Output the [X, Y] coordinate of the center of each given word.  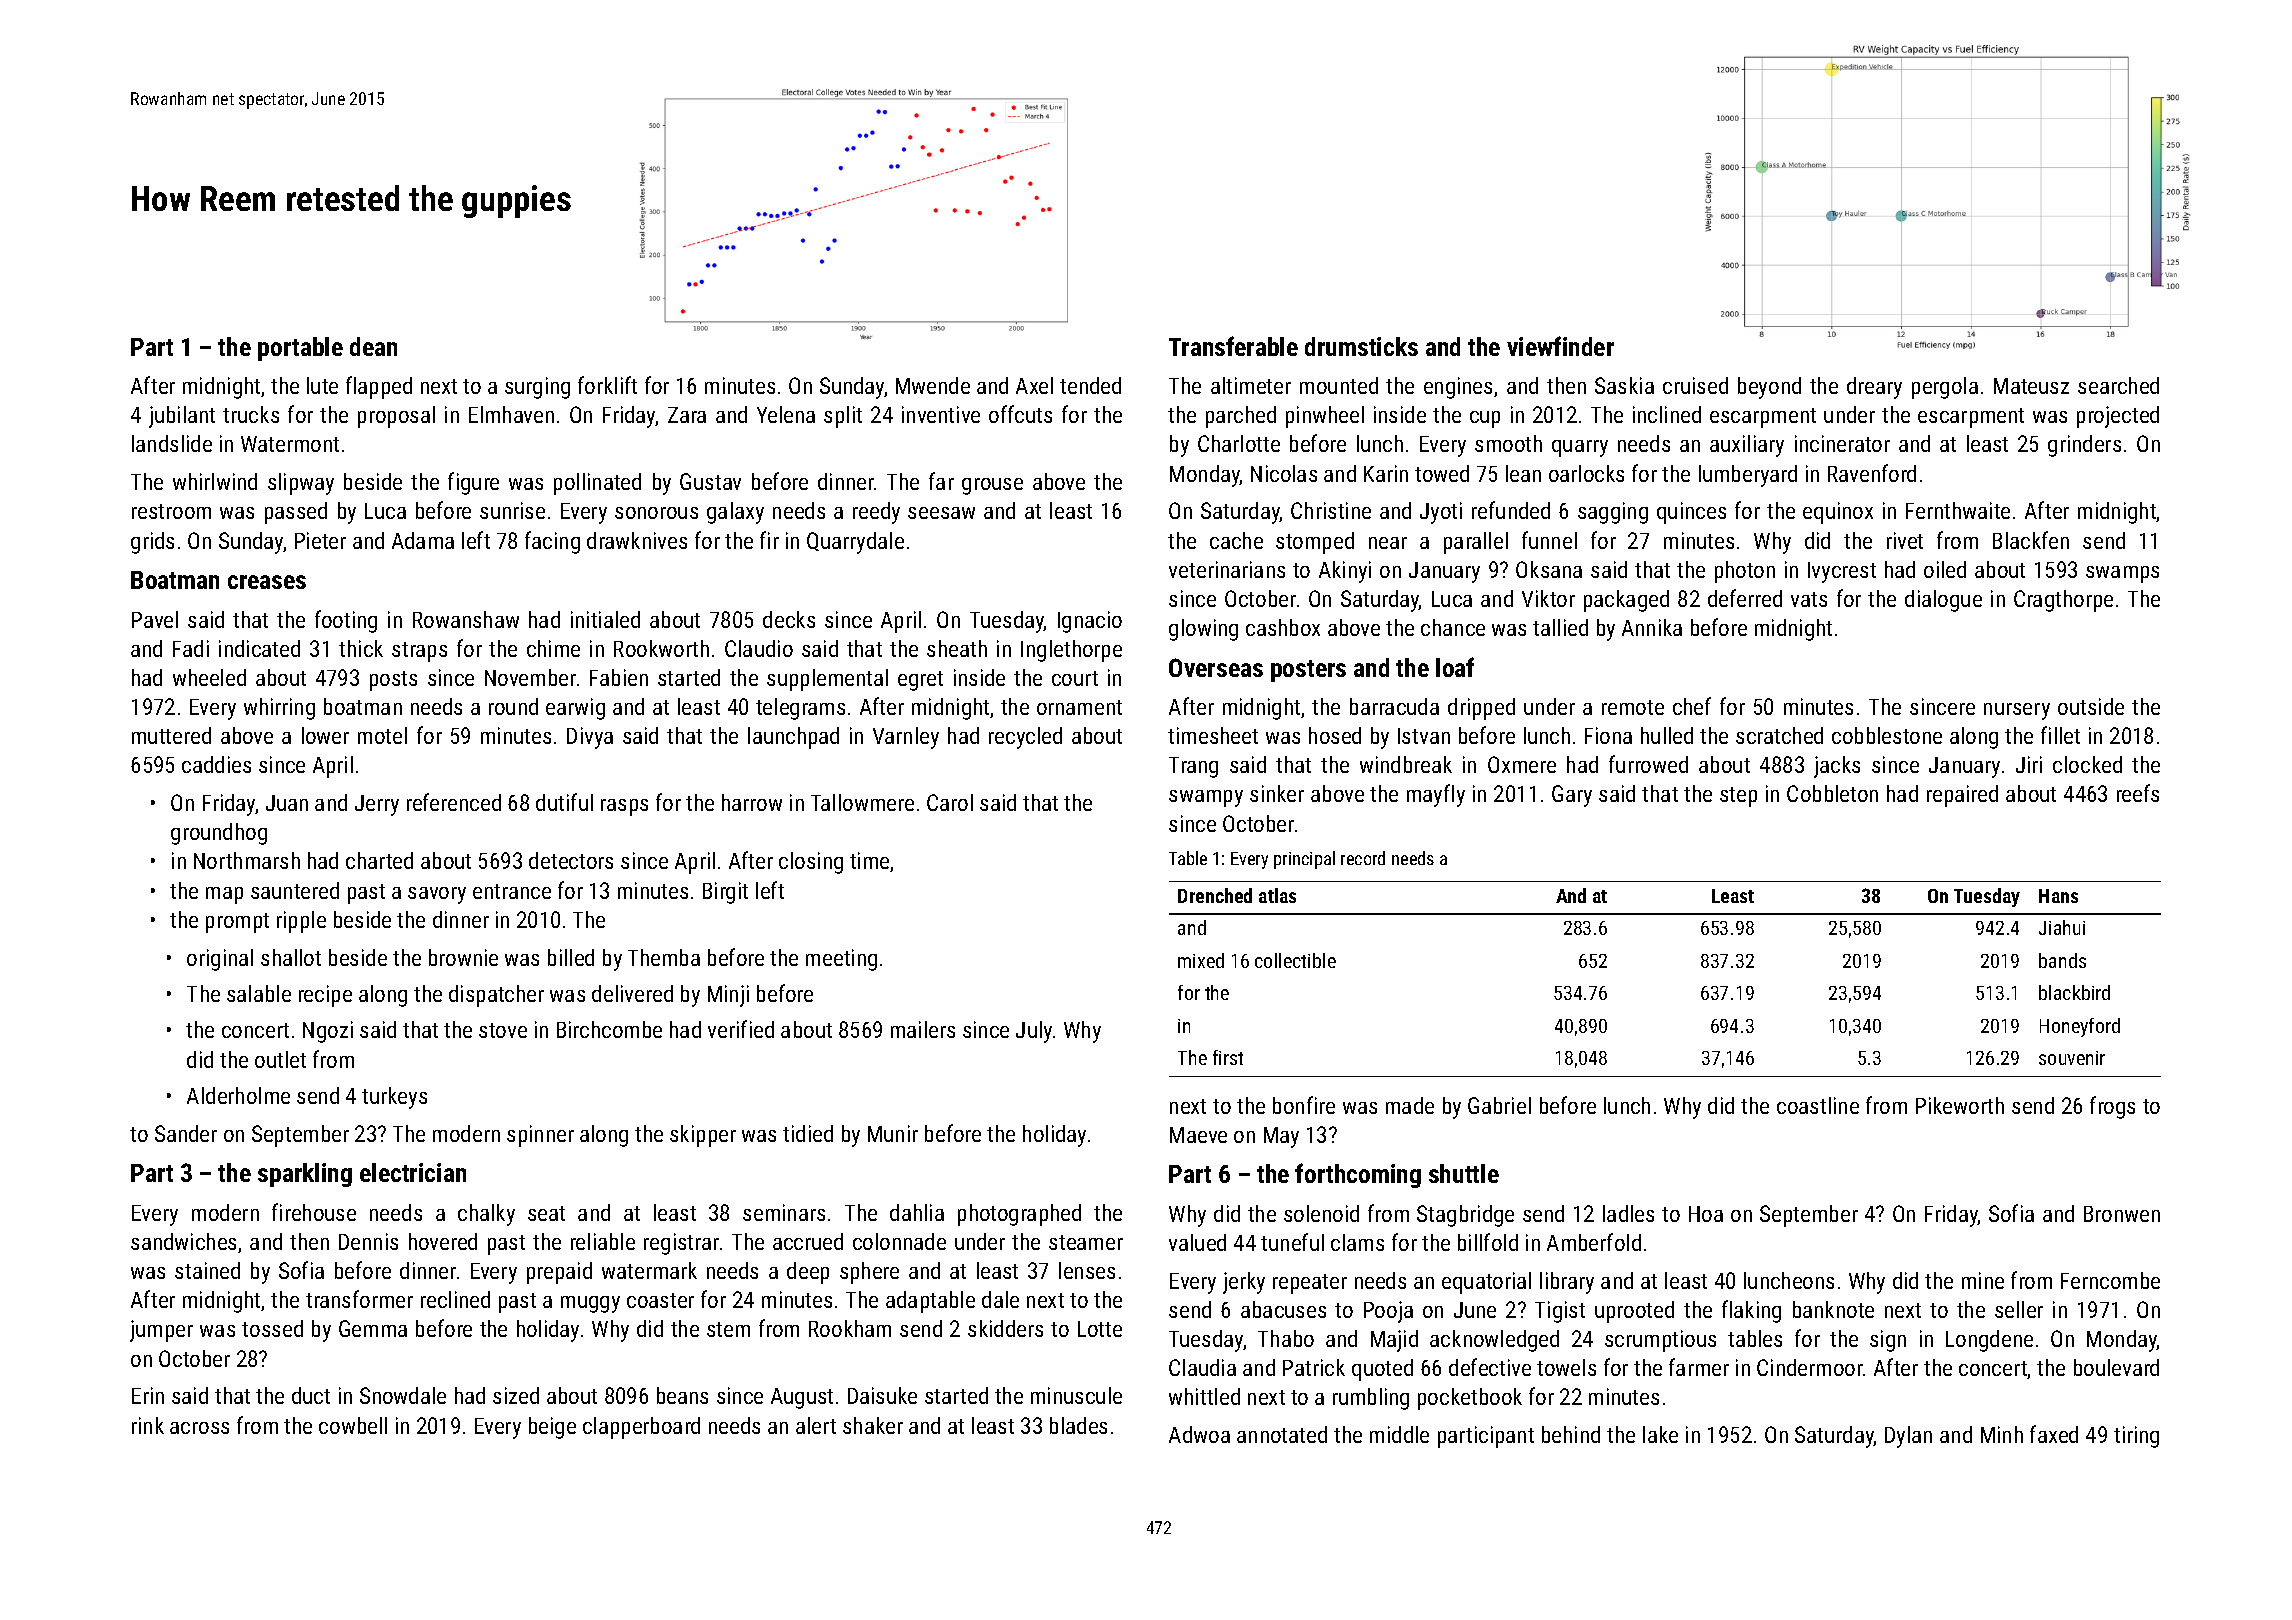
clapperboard [641, 1428]
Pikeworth [1960, 1105]
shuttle [1464, 1173]
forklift [607, 385]
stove [503, 1030]
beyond [1769, 388]
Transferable [1233, 346]
